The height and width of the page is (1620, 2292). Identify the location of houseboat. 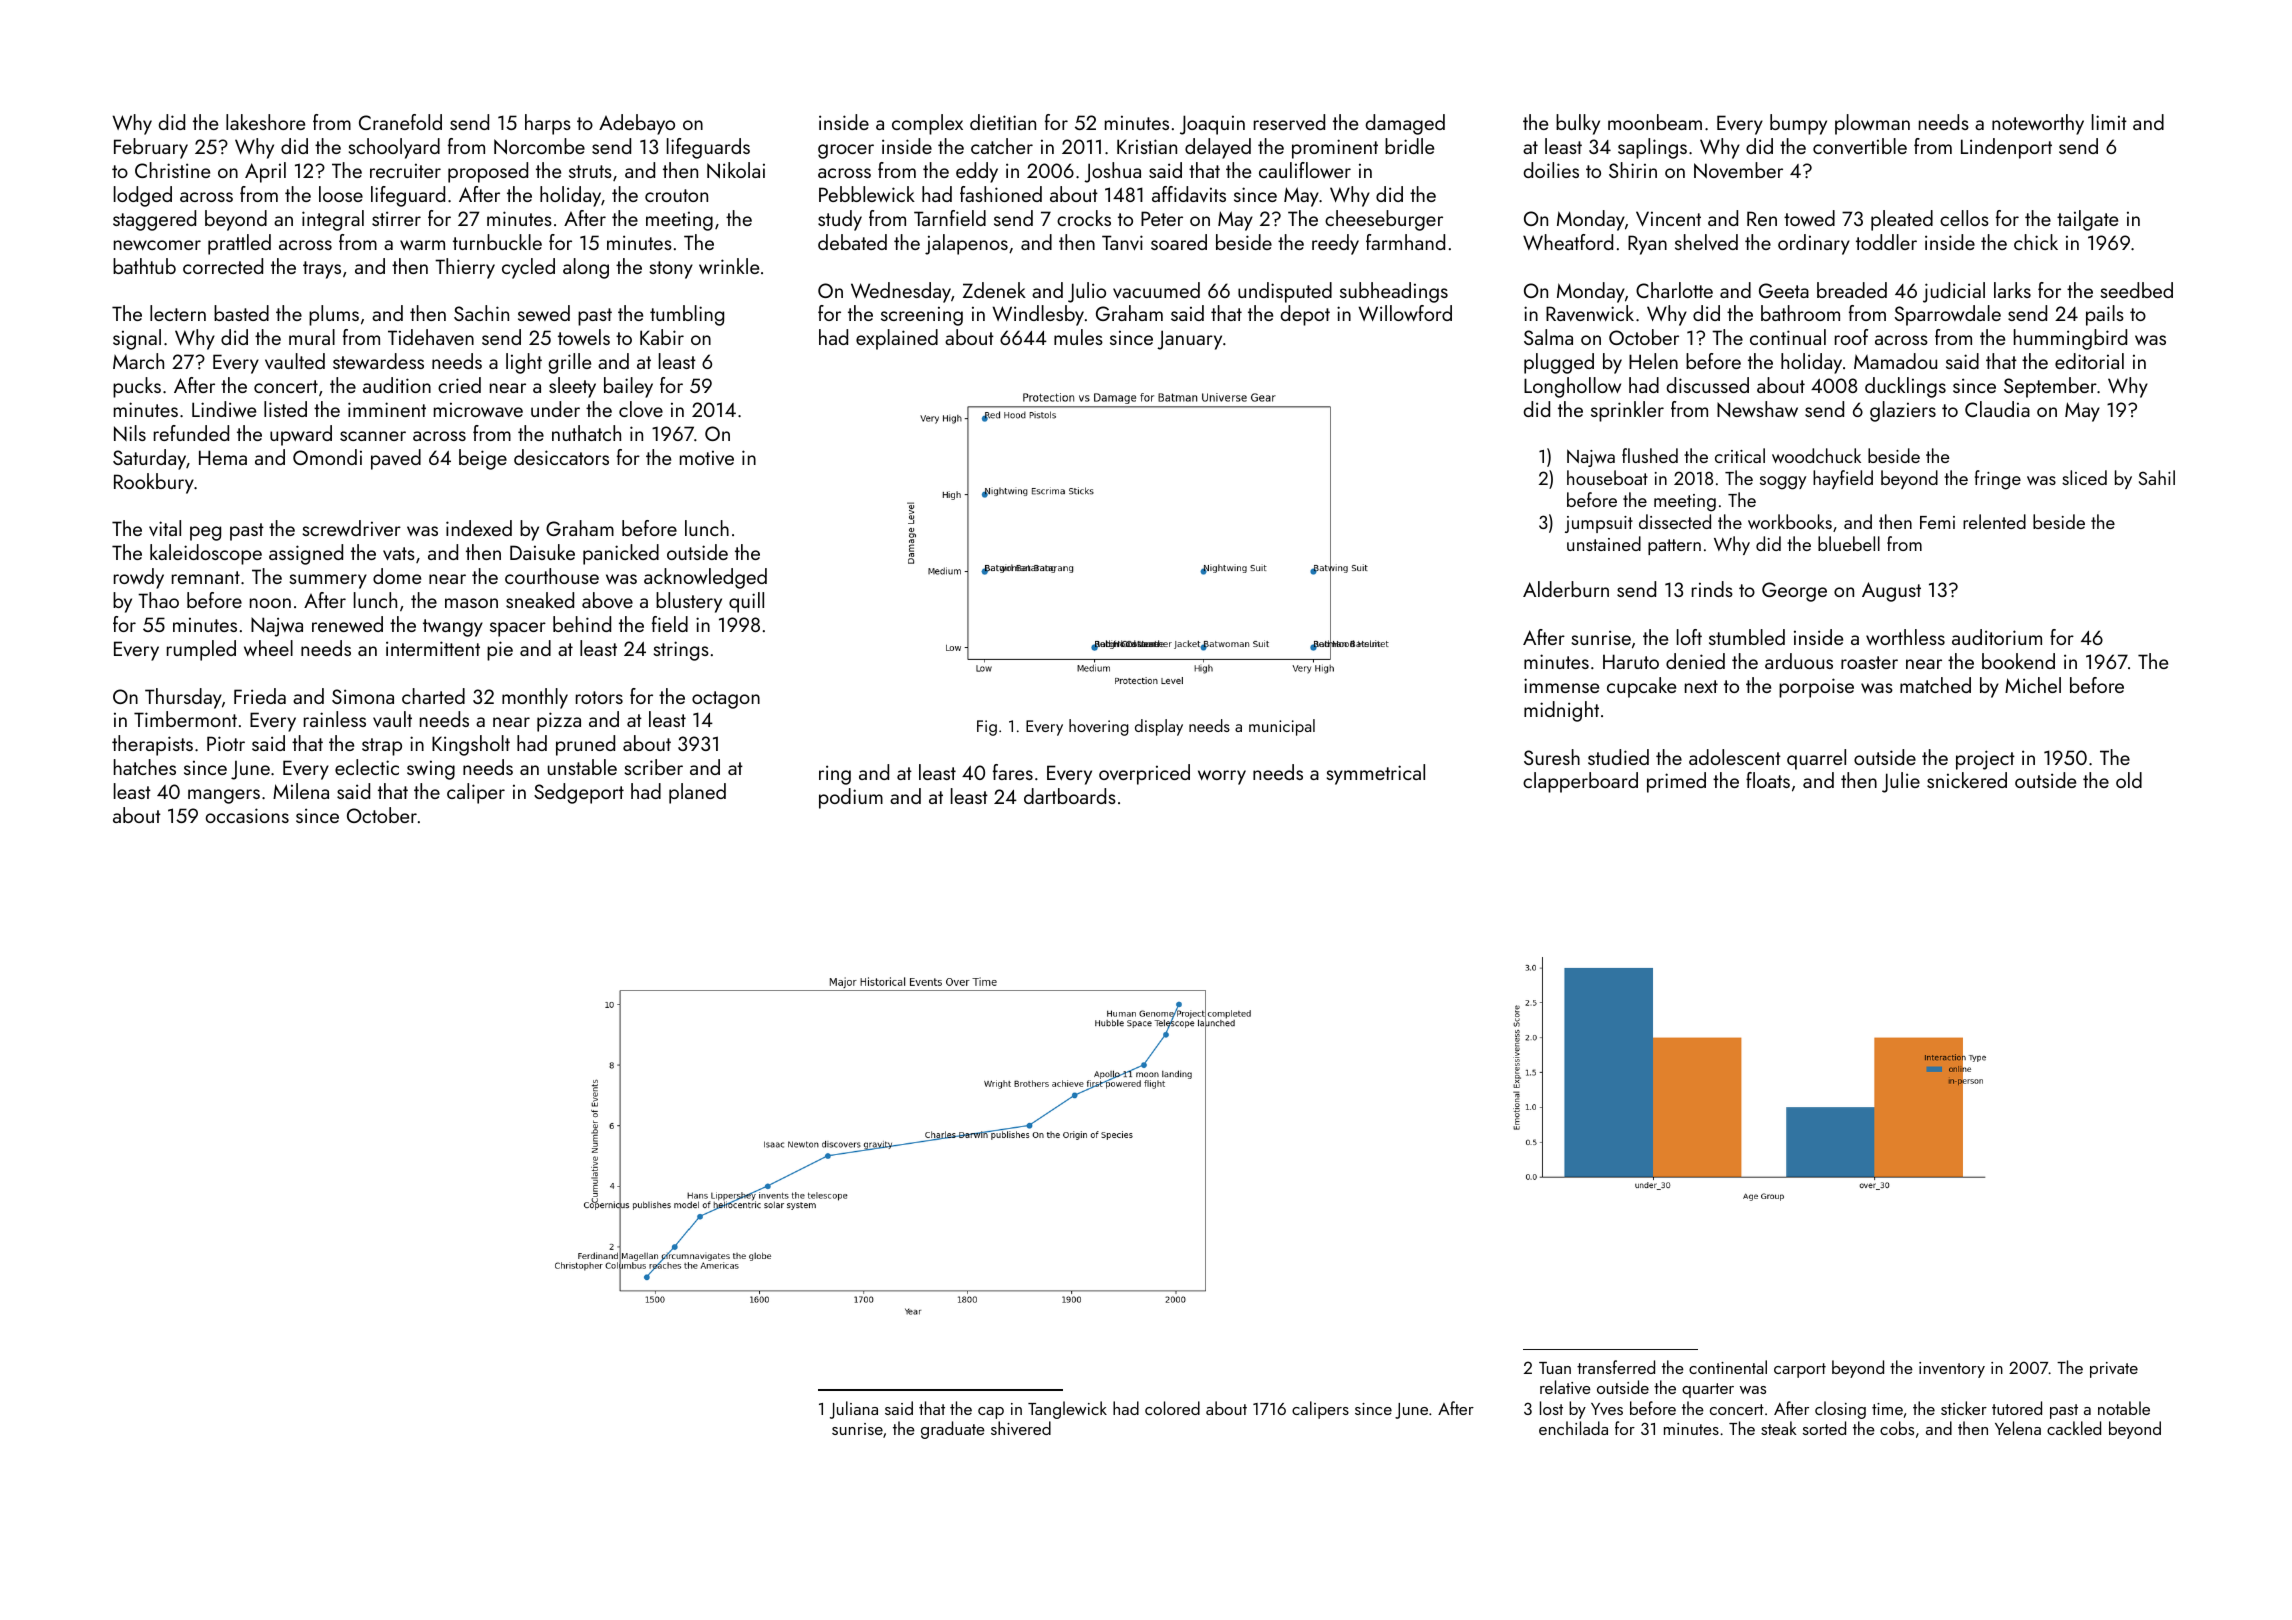
(1607, 477).
